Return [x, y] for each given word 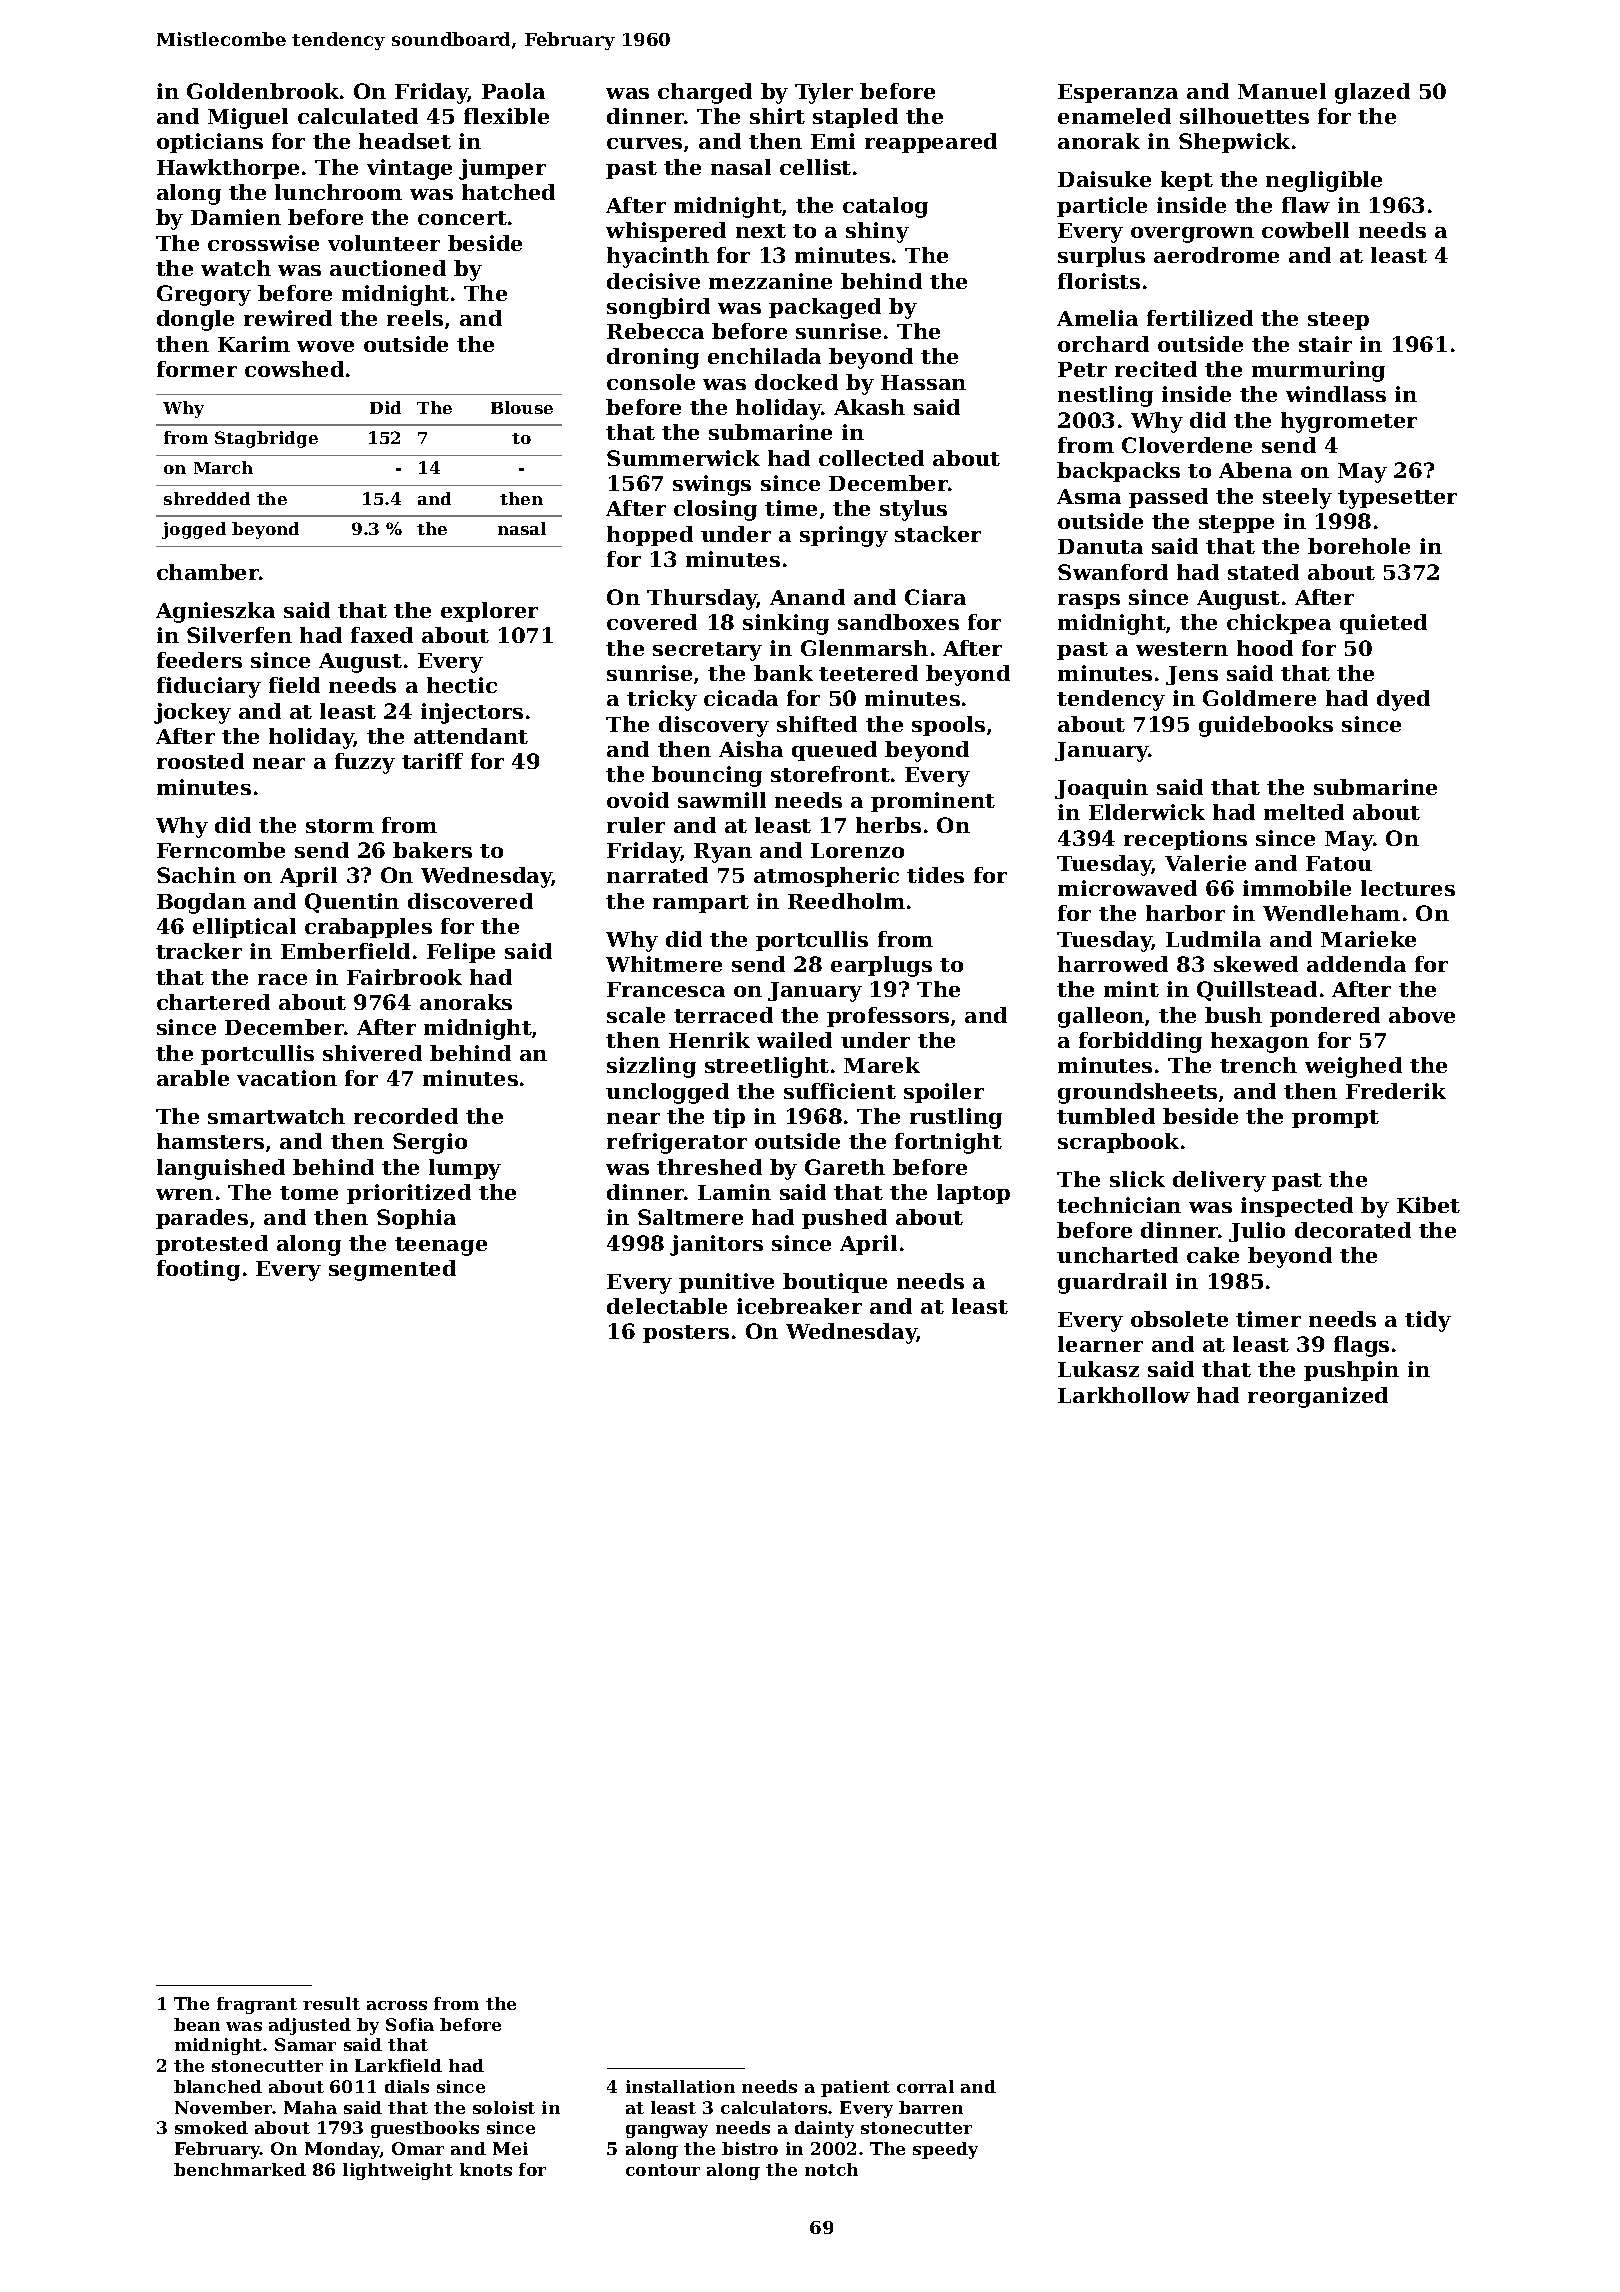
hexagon [1260, 1042]
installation [680, 2086]
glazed [1372, 93]
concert [462, 218]
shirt [777, 116]
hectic [462, 685]
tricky [662, 700]
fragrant [257, 2005]
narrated [657, 875]
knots [486, 2169]
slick [1137, 1179]
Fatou [1339, 863]
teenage [441, 1246]
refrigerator [677, 1143]
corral [925, 2086]
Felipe [461, 953]
